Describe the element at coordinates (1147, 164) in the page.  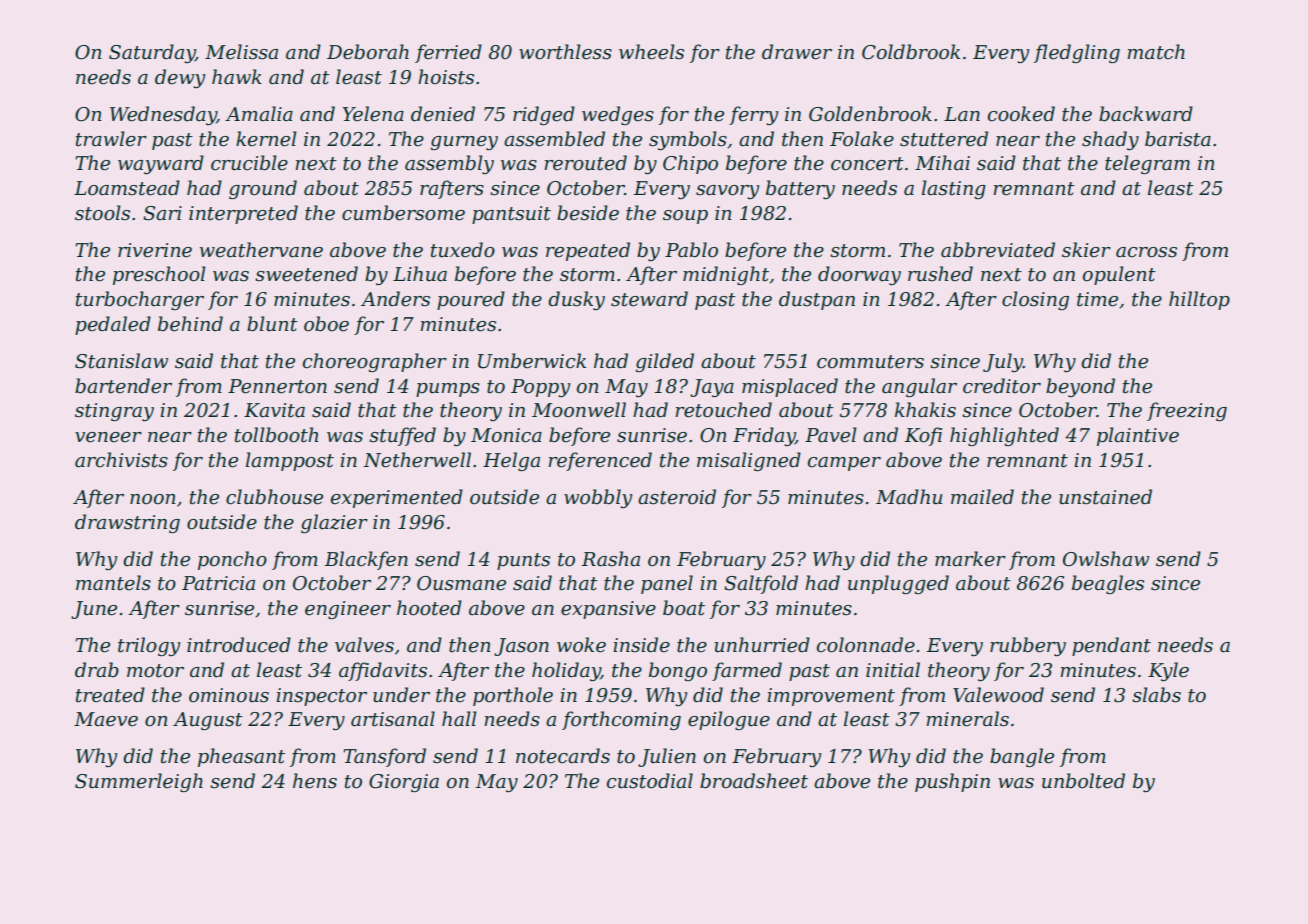
I see `telegram` at that location.
